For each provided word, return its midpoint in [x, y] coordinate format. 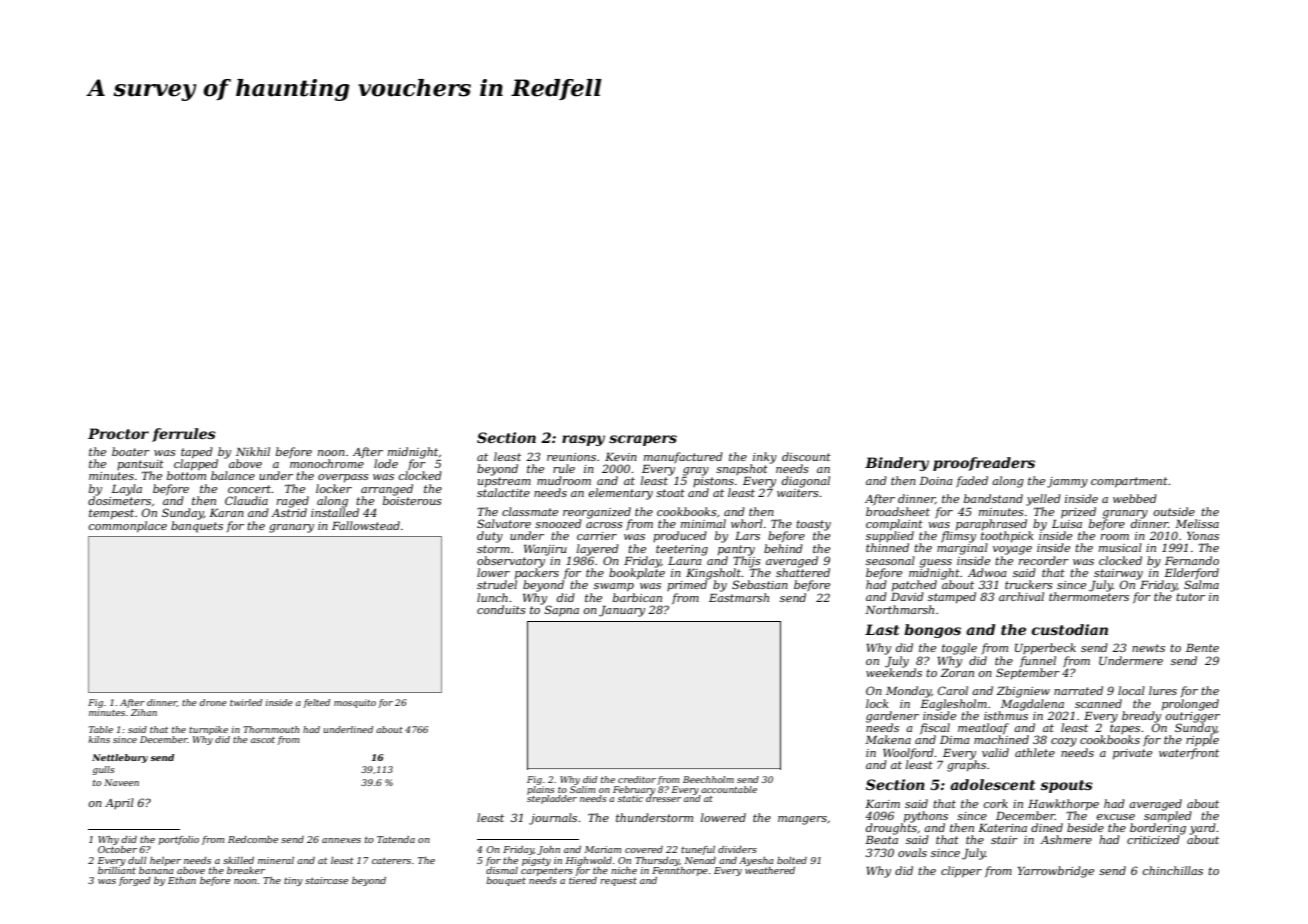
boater [131, 451]
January [622, 611]
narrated [1078, 690]
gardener [892, 717]
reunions [571, 457]
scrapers [643, 440]
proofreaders [984, 464]
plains [540, 790]
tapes [1125, 729]
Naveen [121, 782]
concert [250, 489]
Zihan [144, 712]
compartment [1129, 482]
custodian [1069, 629]
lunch [492, 597]
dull [137, 860]
